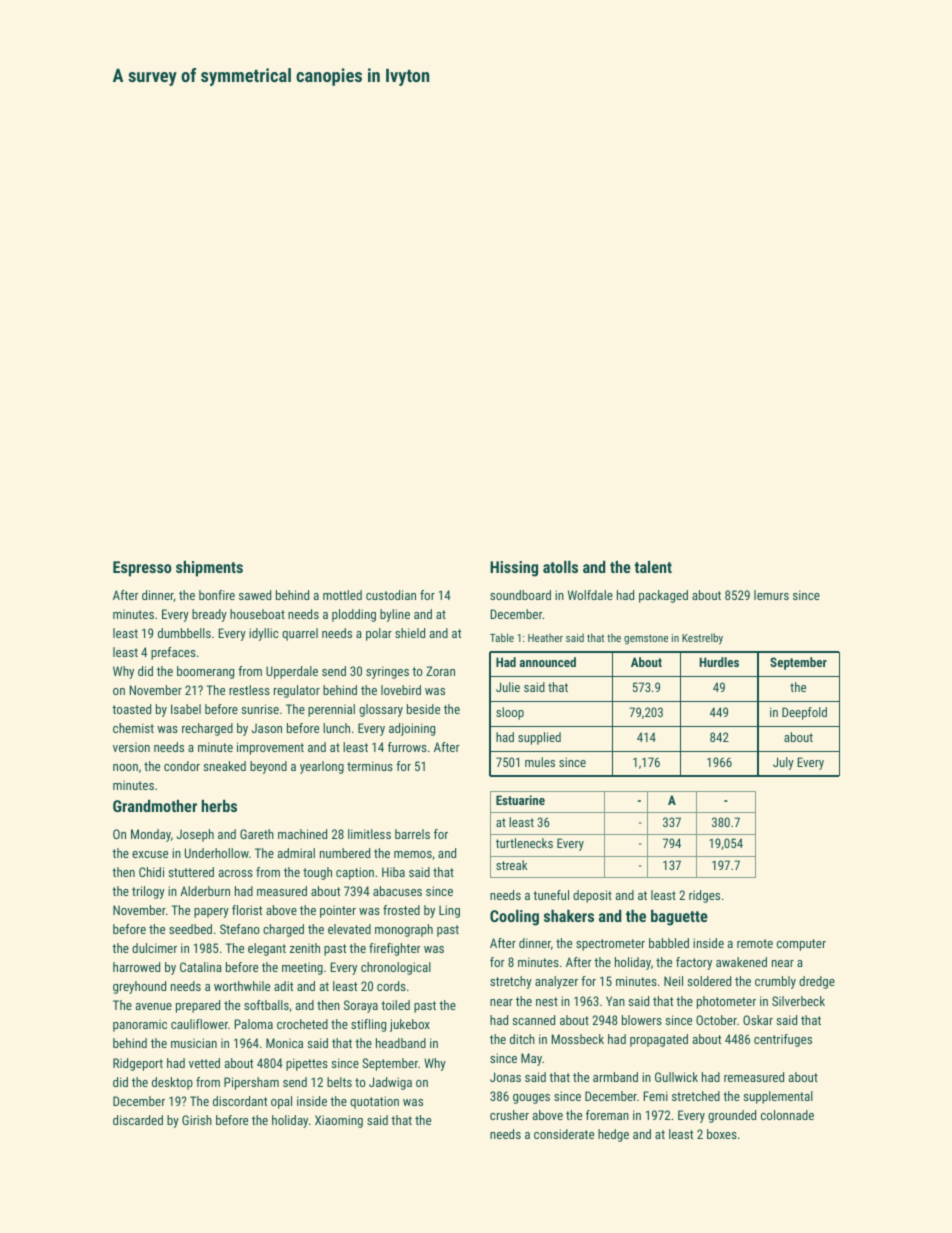  What do you see at coordinates (548, 662) in the document?
I see `announced` at bounding box center [548, 662].
